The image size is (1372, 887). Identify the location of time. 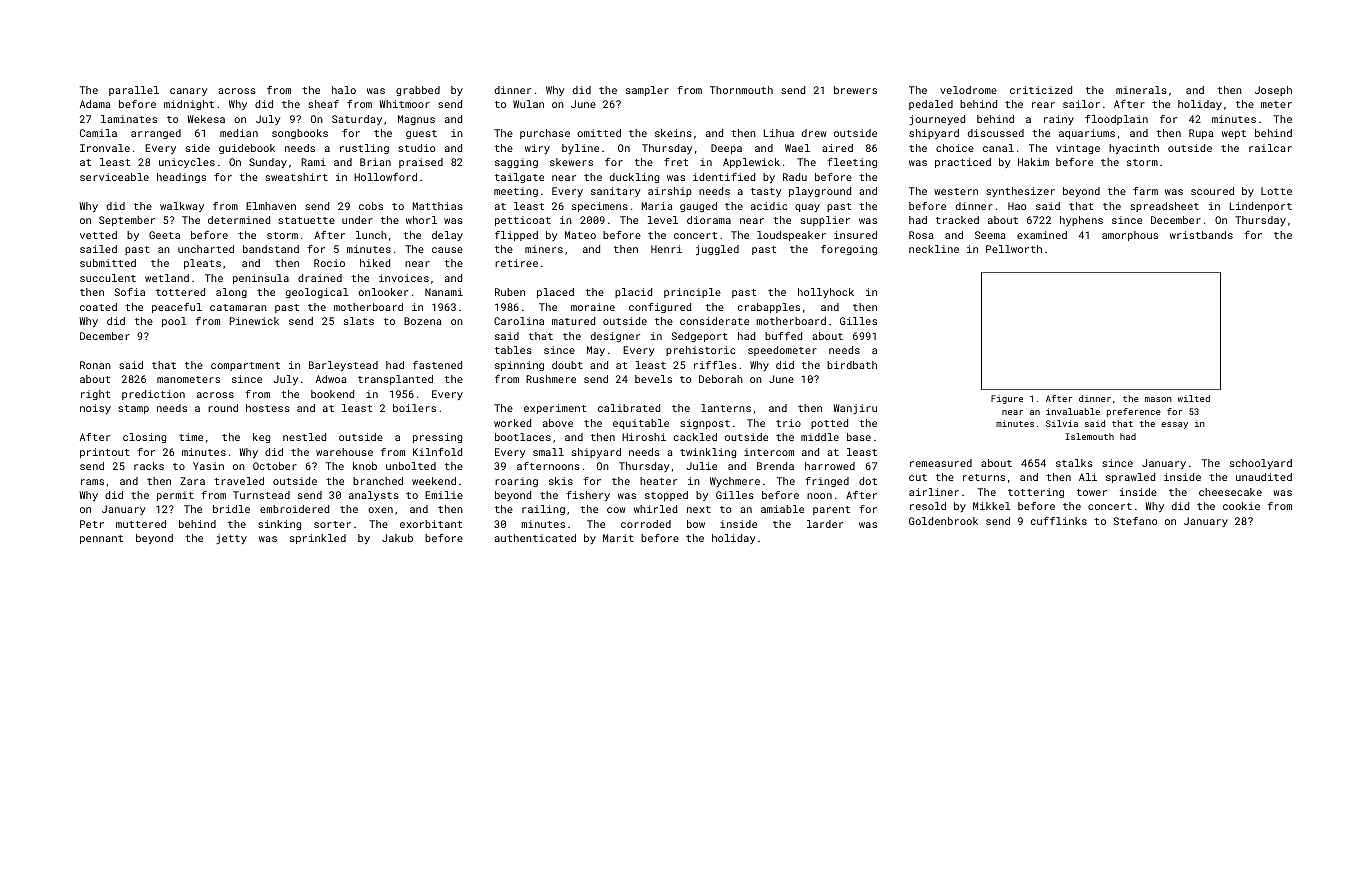
(191, 437).
